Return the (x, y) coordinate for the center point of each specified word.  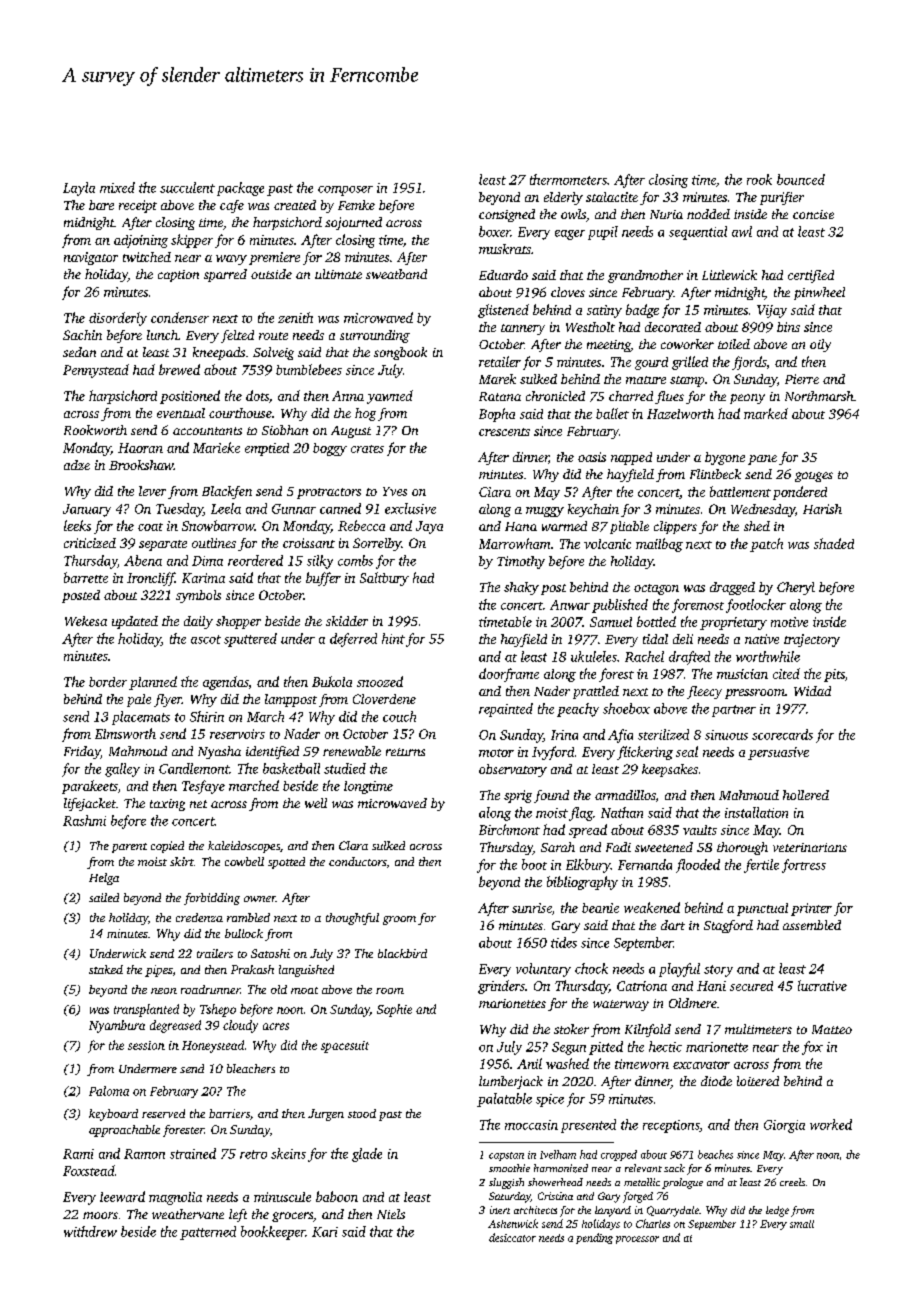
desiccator (512, 1237)
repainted (506, 710)
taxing (167, 805)
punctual (762, 909)
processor (637, 1240)
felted (237, 336)
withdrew (90, 1231)
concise (813, 214)
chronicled (555, 396)
